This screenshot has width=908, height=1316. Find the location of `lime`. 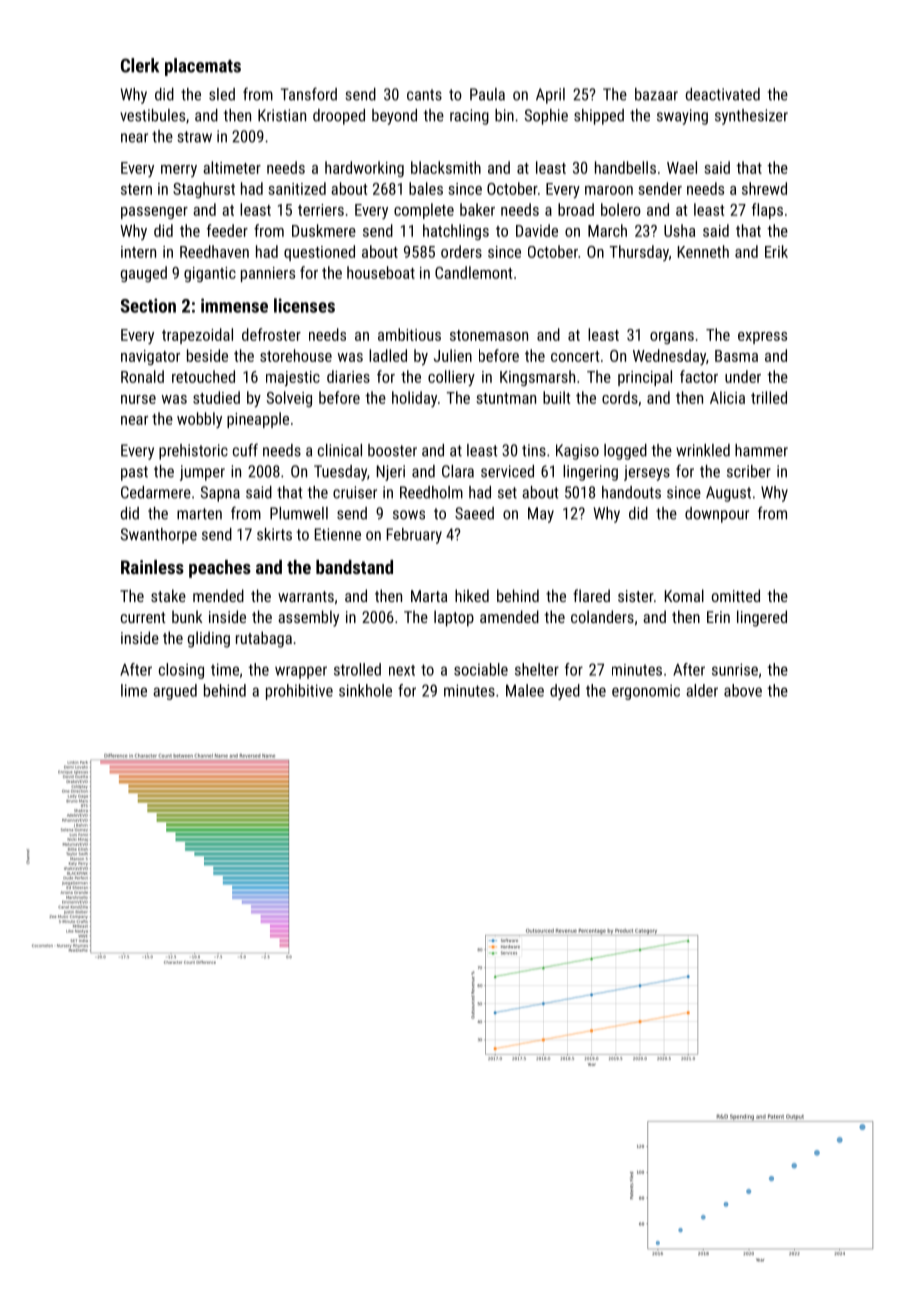

lime is located at coordinates (134, 690).
